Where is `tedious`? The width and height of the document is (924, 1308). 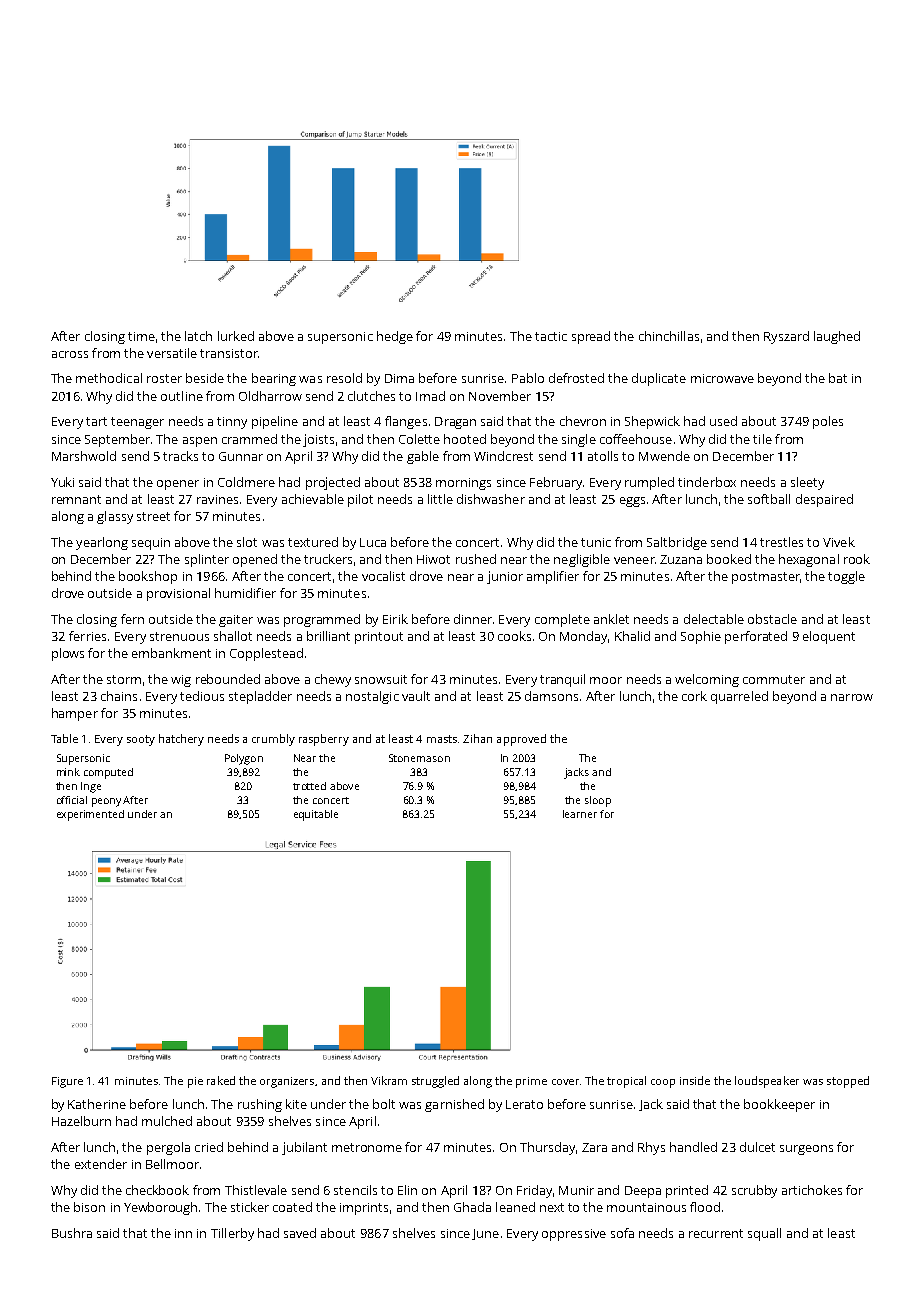 tedious is located at coordinates (202, 696).
